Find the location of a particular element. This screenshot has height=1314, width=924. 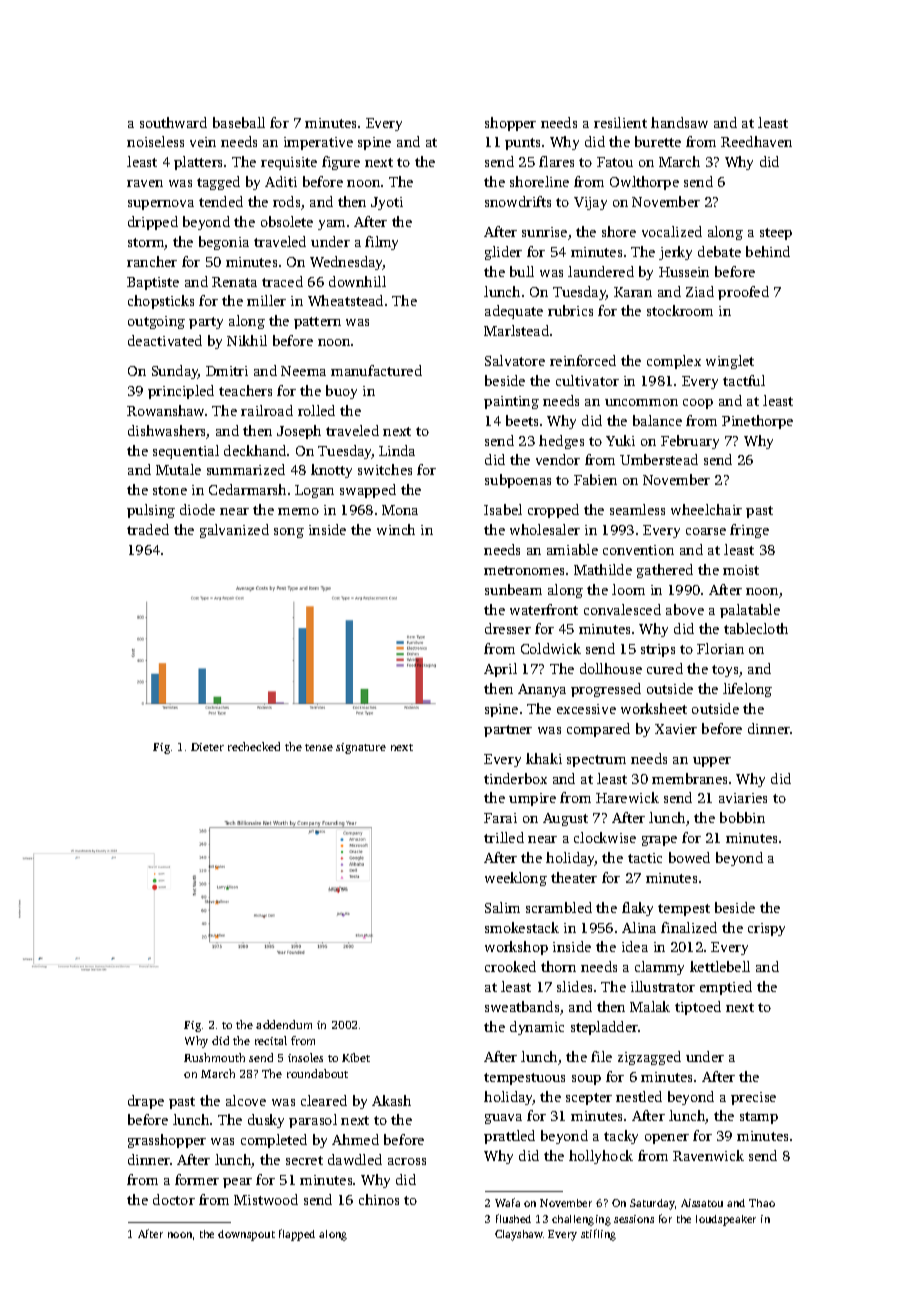

tinderbox is located at coordinates (515, 778).
